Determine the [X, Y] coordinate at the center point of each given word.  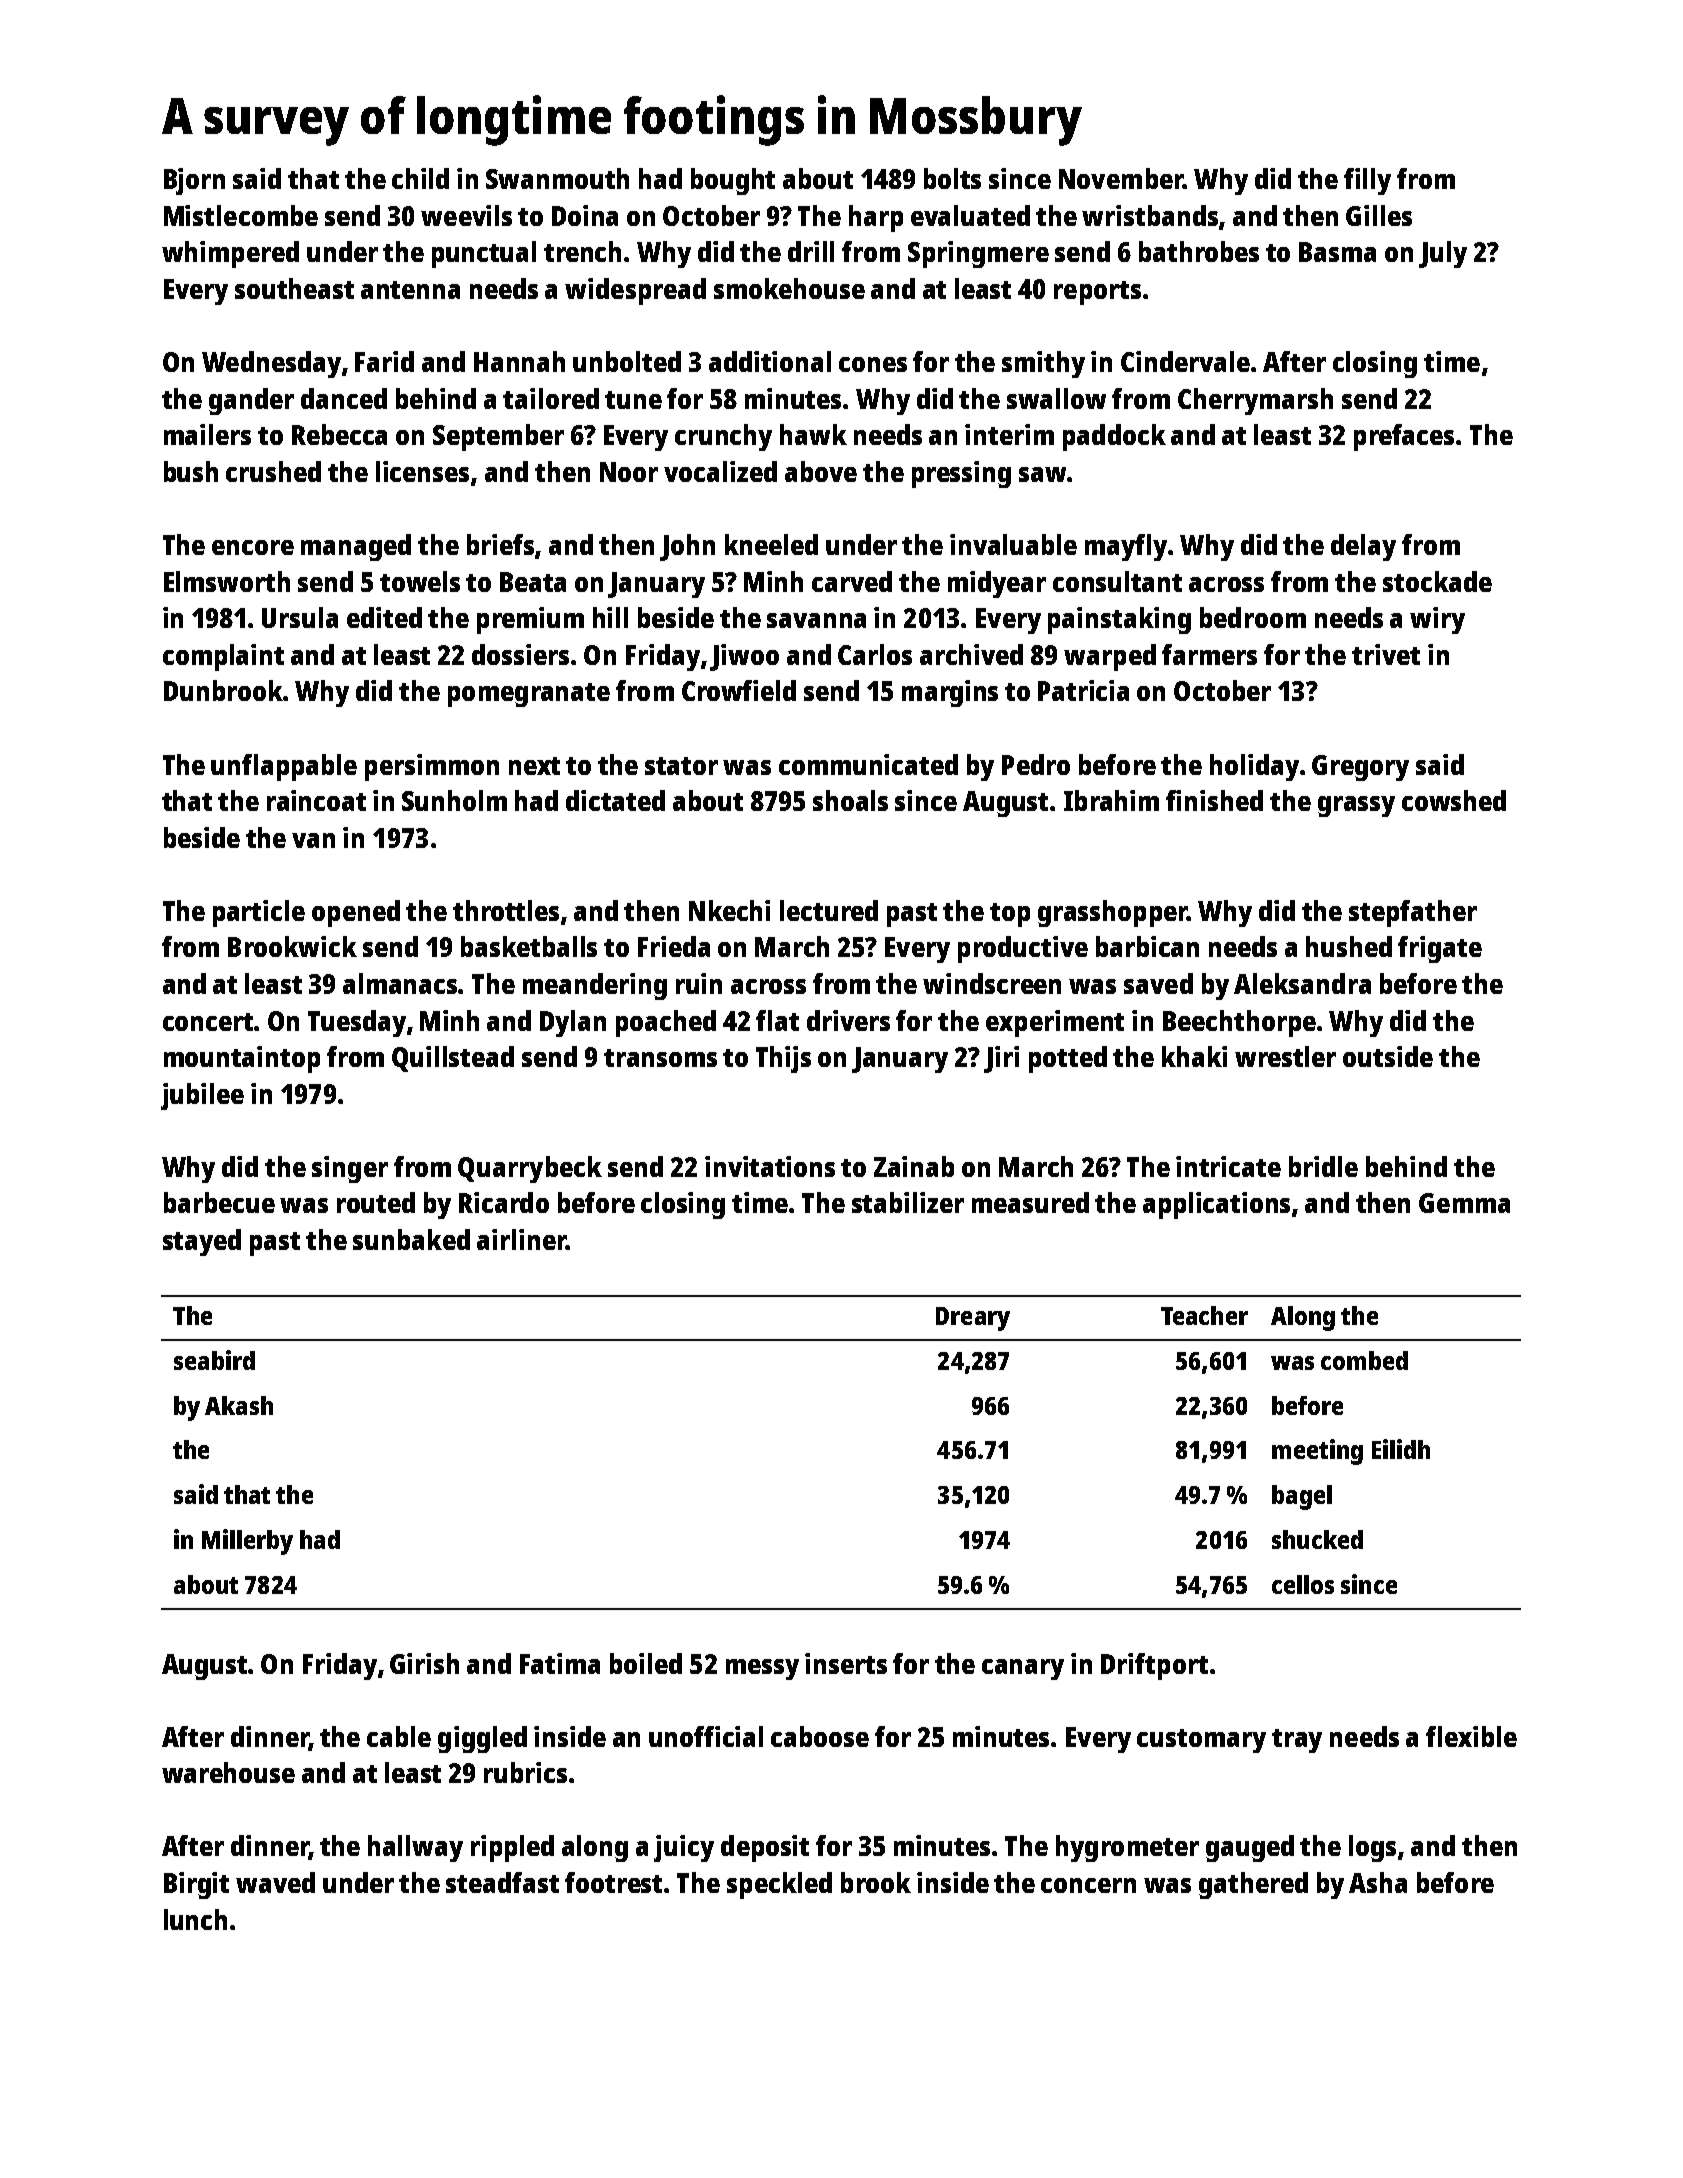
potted [1068, 1059]
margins [950, 693]
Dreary [973, 1319]
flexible [1471, 1736]
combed [1364, 1360]
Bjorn [194, 181]
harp [876, 218]
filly [1367, 181]
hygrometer [1127, 1848]
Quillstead [453, 1059]
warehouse [228, 1772]
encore [253, 547]
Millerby [247, 1542]
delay [1363, 547]
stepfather [1413, 913]
